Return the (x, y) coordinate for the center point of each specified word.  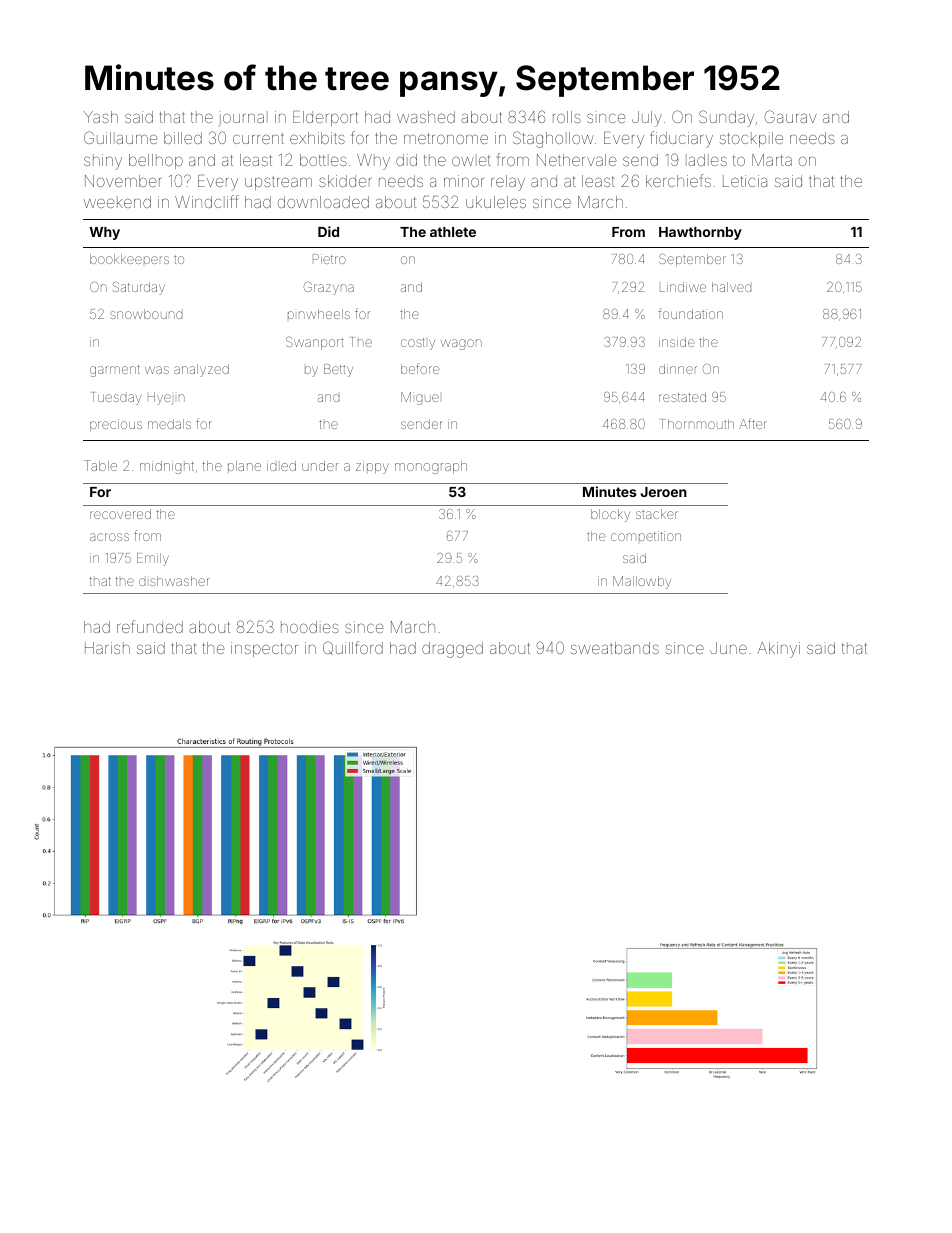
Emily (153, 559)
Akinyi (778, 650)
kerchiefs (678, 180)
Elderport (325, 118)
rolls (567, 117)
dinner (678, 369)
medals (169, 424)
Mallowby (642, 582)
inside (677, 342)
